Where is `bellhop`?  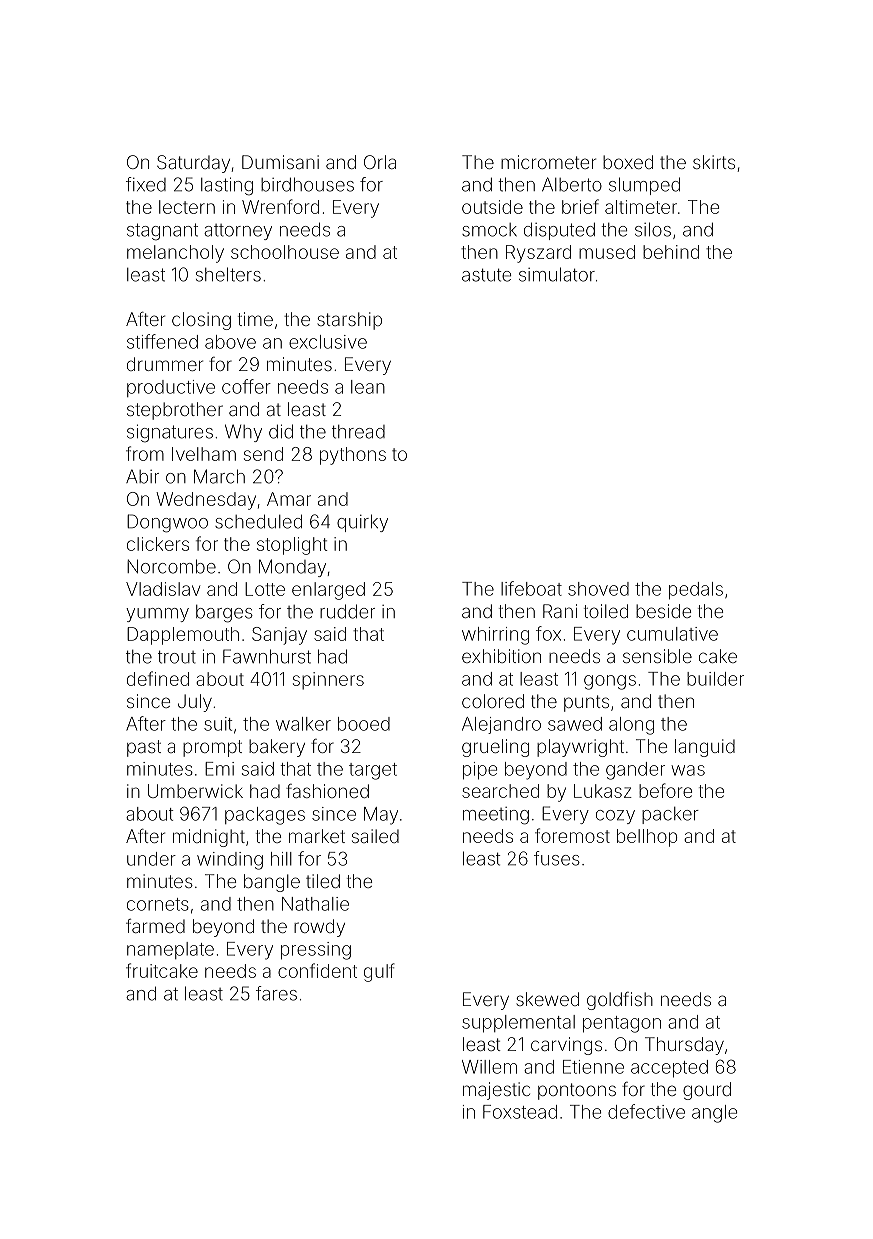 bellhop is located at coordinates (647, 838).
